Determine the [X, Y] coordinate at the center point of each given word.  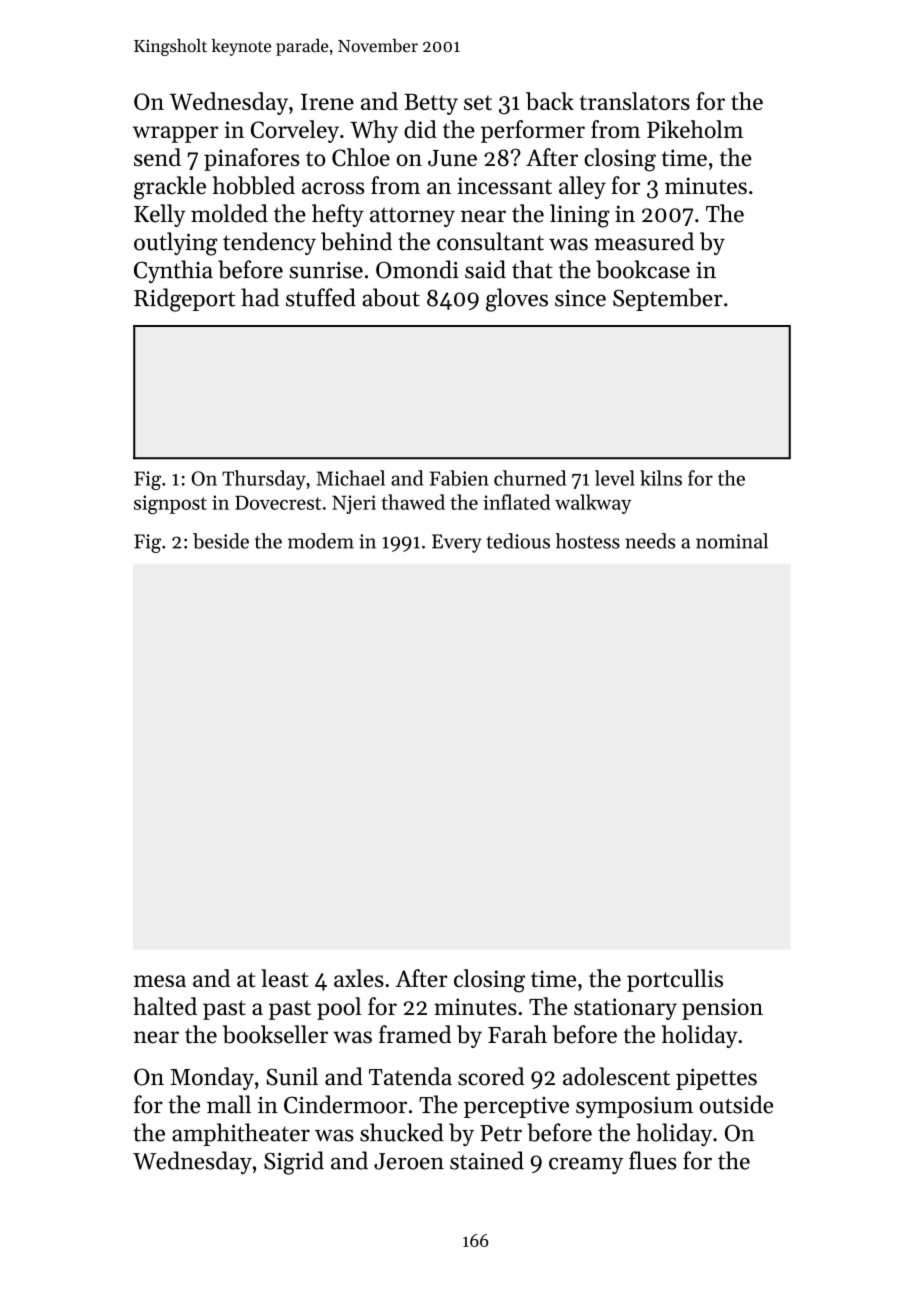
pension [722, 1009]
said [485, 269]
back [550, 101]
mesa [160, 981]
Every [457, 543]
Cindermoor [345, 1104]
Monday [212, 1078]
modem [321, 541]
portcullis [675, 980]
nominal [732, 541]
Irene [327, 102]
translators [635, 101]
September [668, 299]
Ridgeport [184, 300]
